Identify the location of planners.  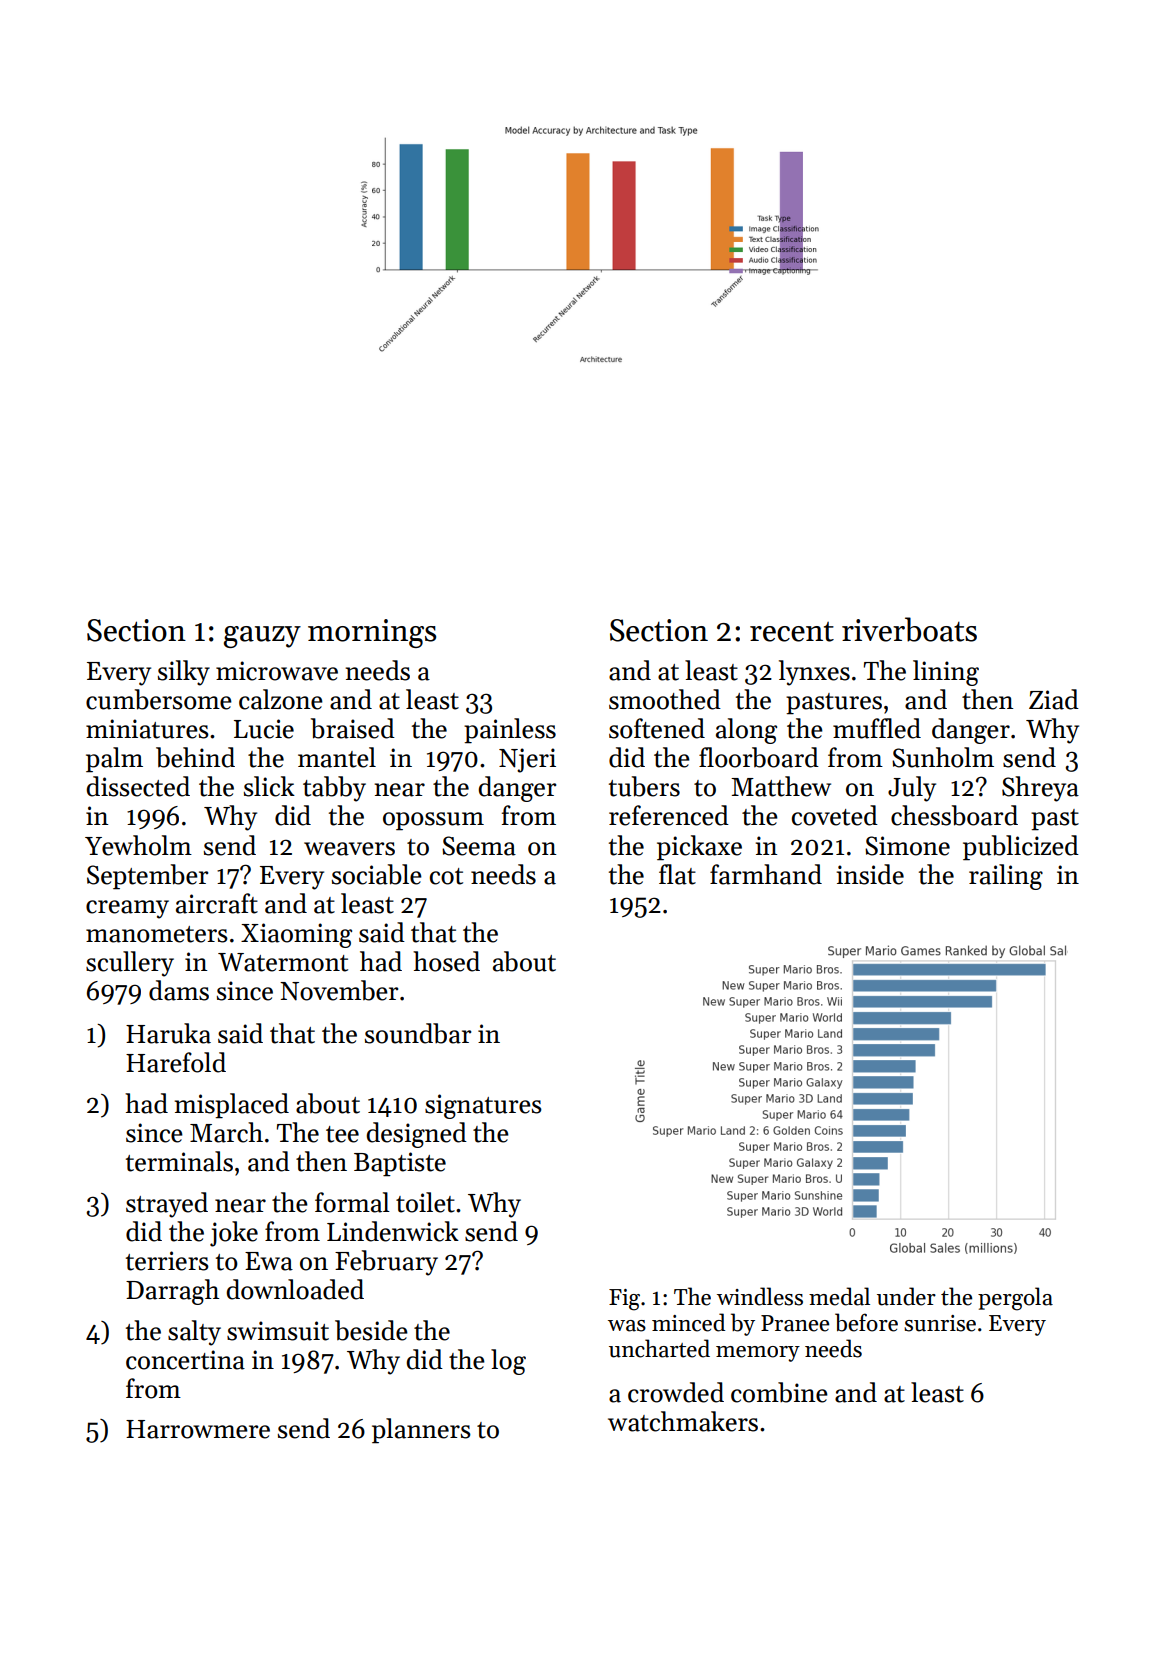
(421, 1431).
